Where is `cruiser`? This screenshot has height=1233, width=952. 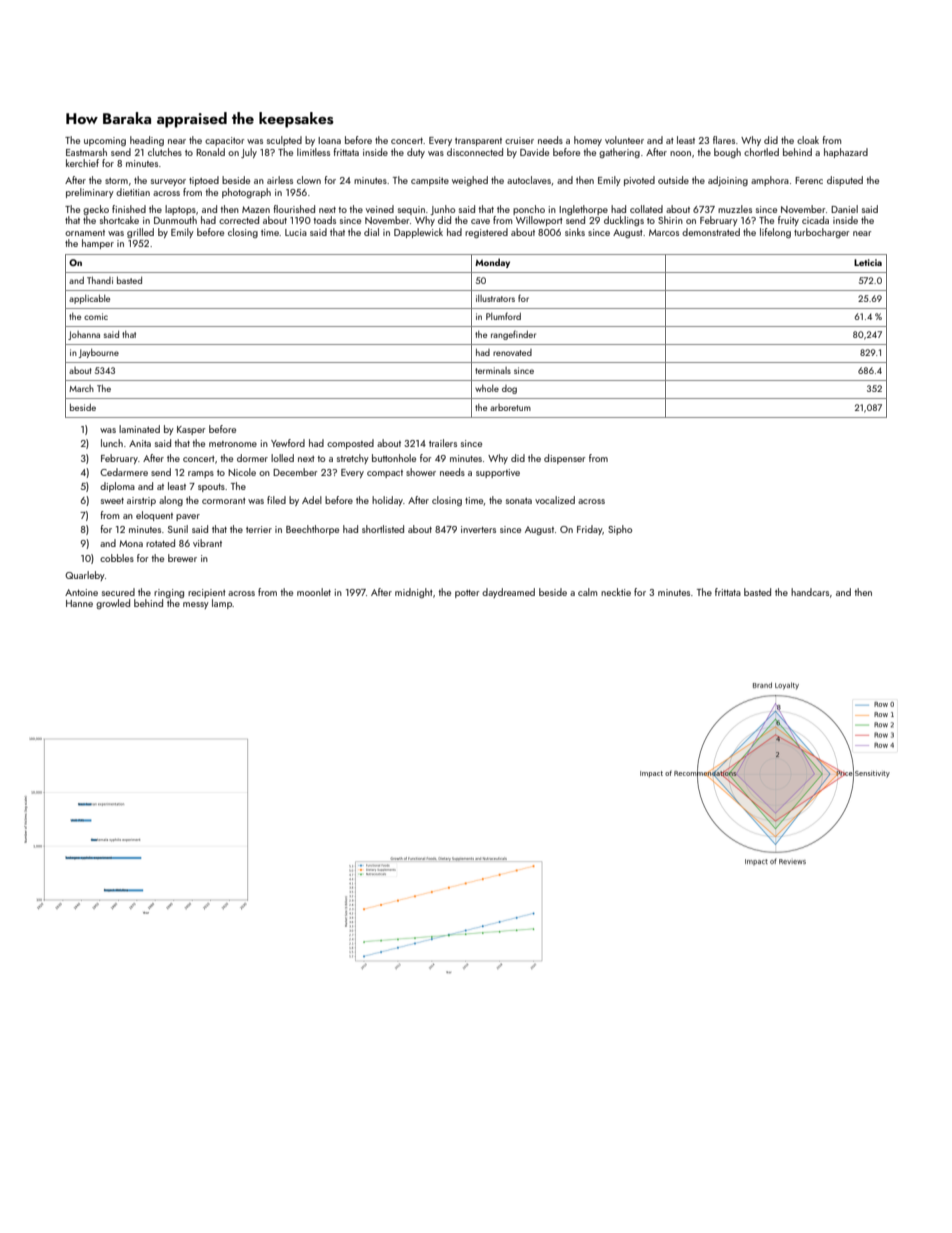 cruiser is located at coordinates (519, 140).
